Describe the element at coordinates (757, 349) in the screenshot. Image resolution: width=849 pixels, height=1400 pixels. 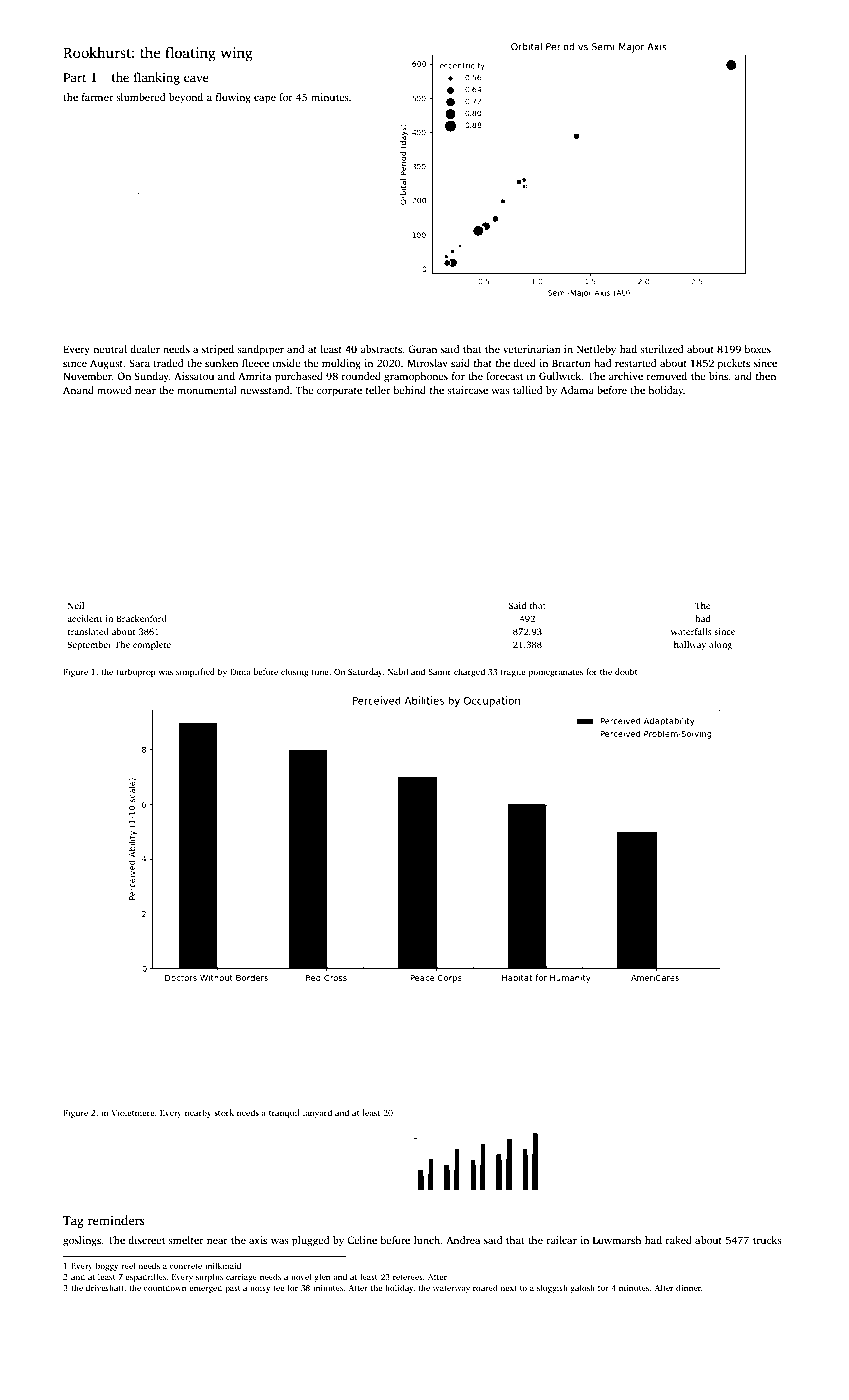
I see `boxes` at that location.
